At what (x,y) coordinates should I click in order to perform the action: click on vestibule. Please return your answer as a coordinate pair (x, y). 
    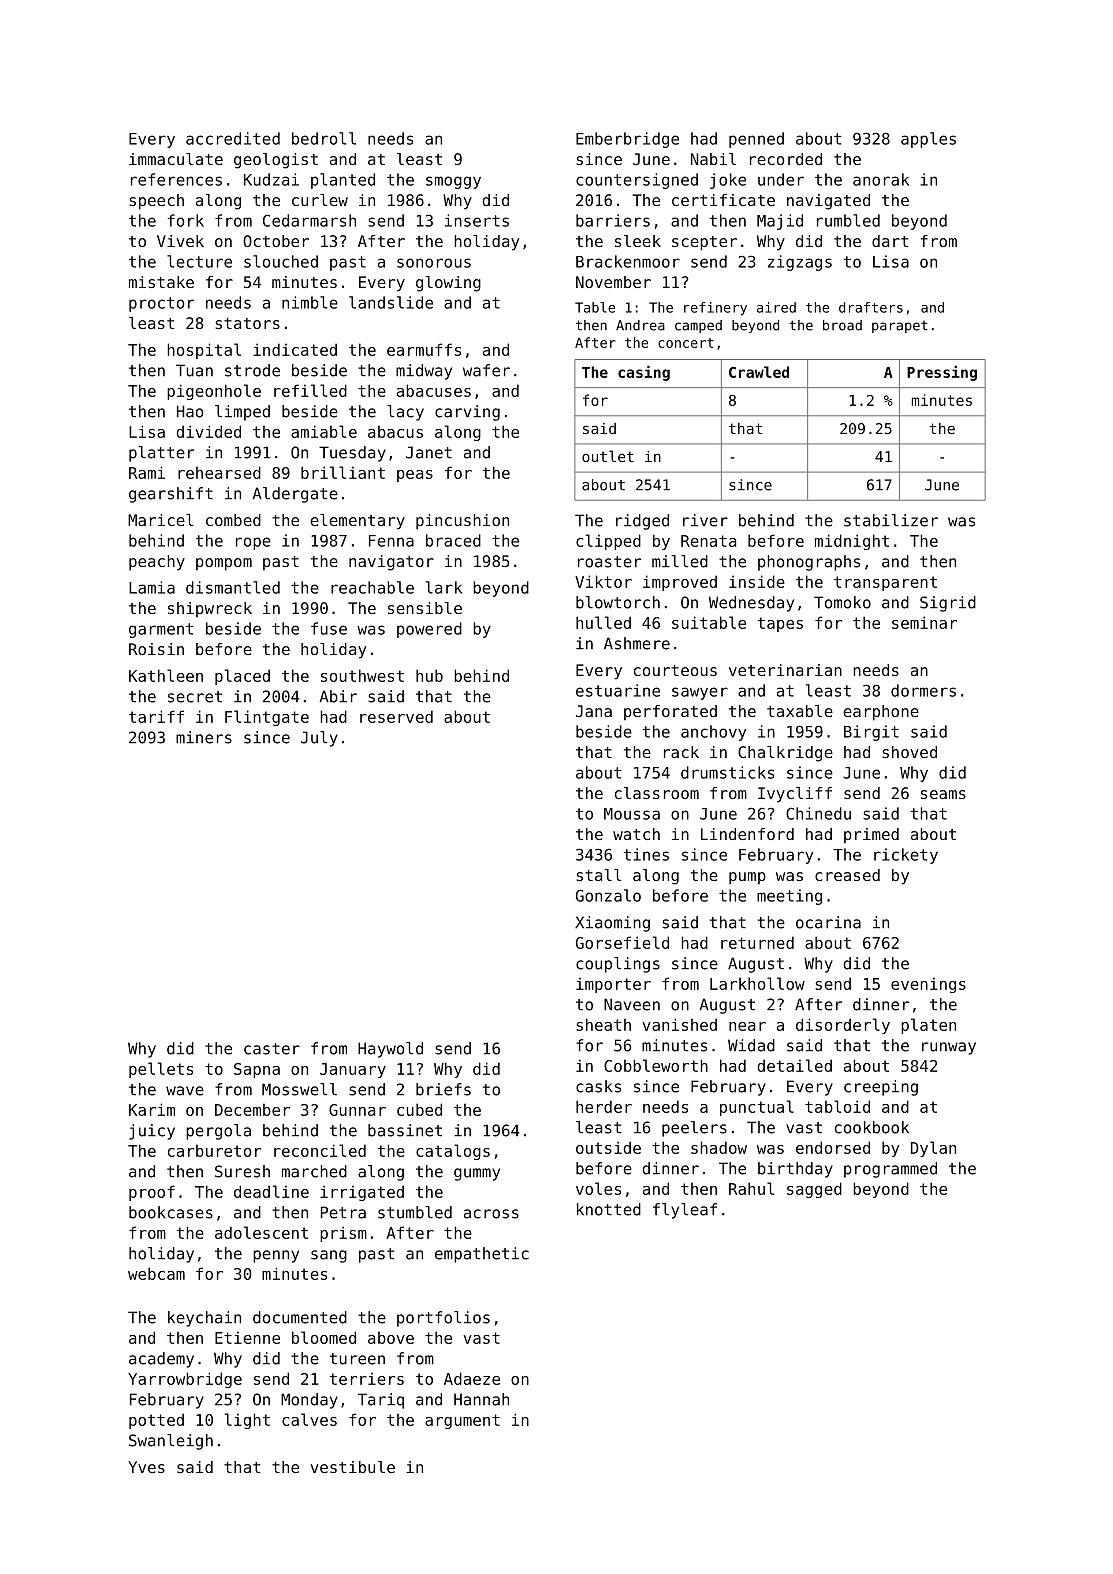
    Looking at the image, I should click on (353, 1467).
